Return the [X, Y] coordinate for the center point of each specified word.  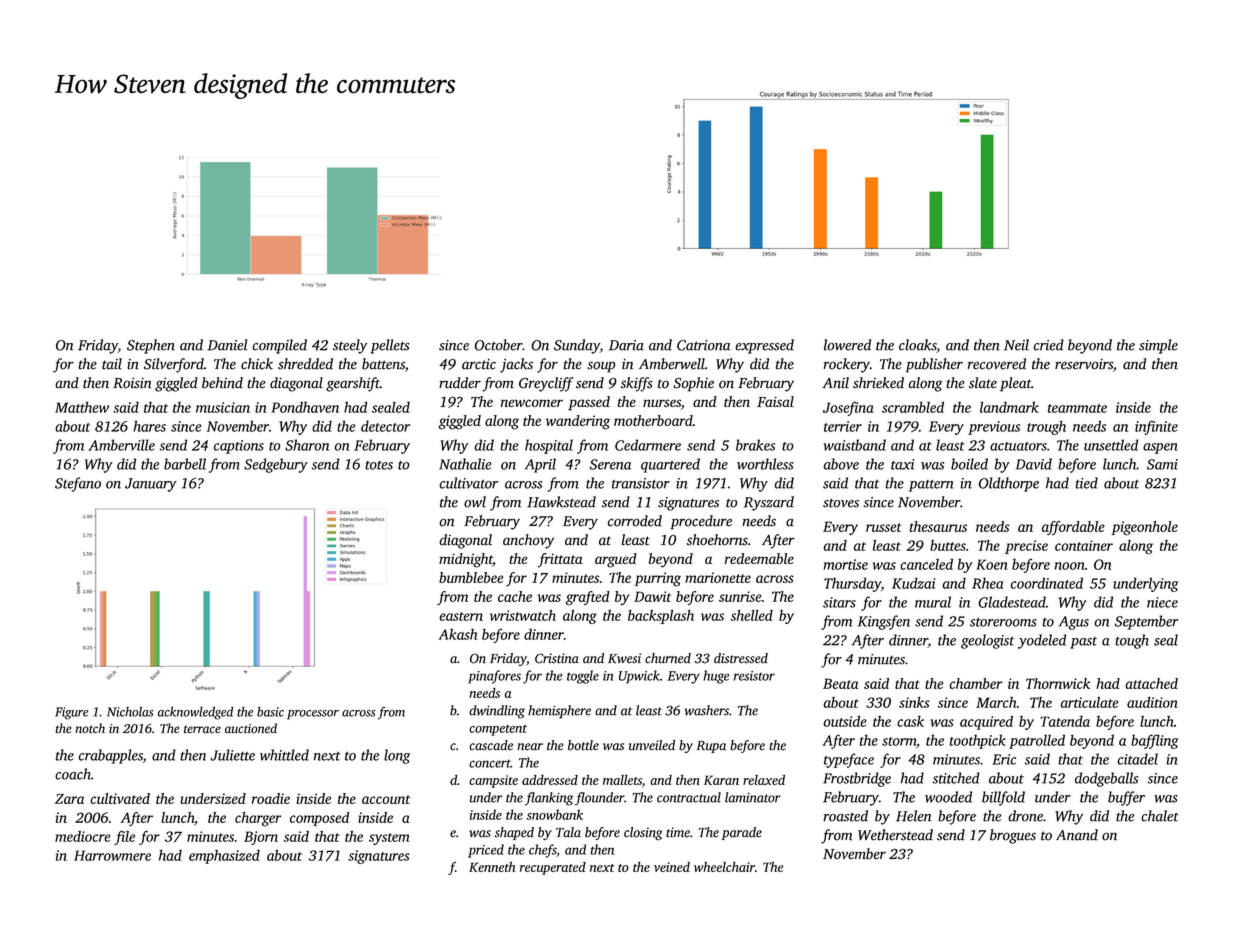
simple [1158, 346]
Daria [626, 345]
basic [270, 712]
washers [707, 710]
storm [899, 741]
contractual [689, 797]
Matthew [82, 407]
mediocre [82, 836]
